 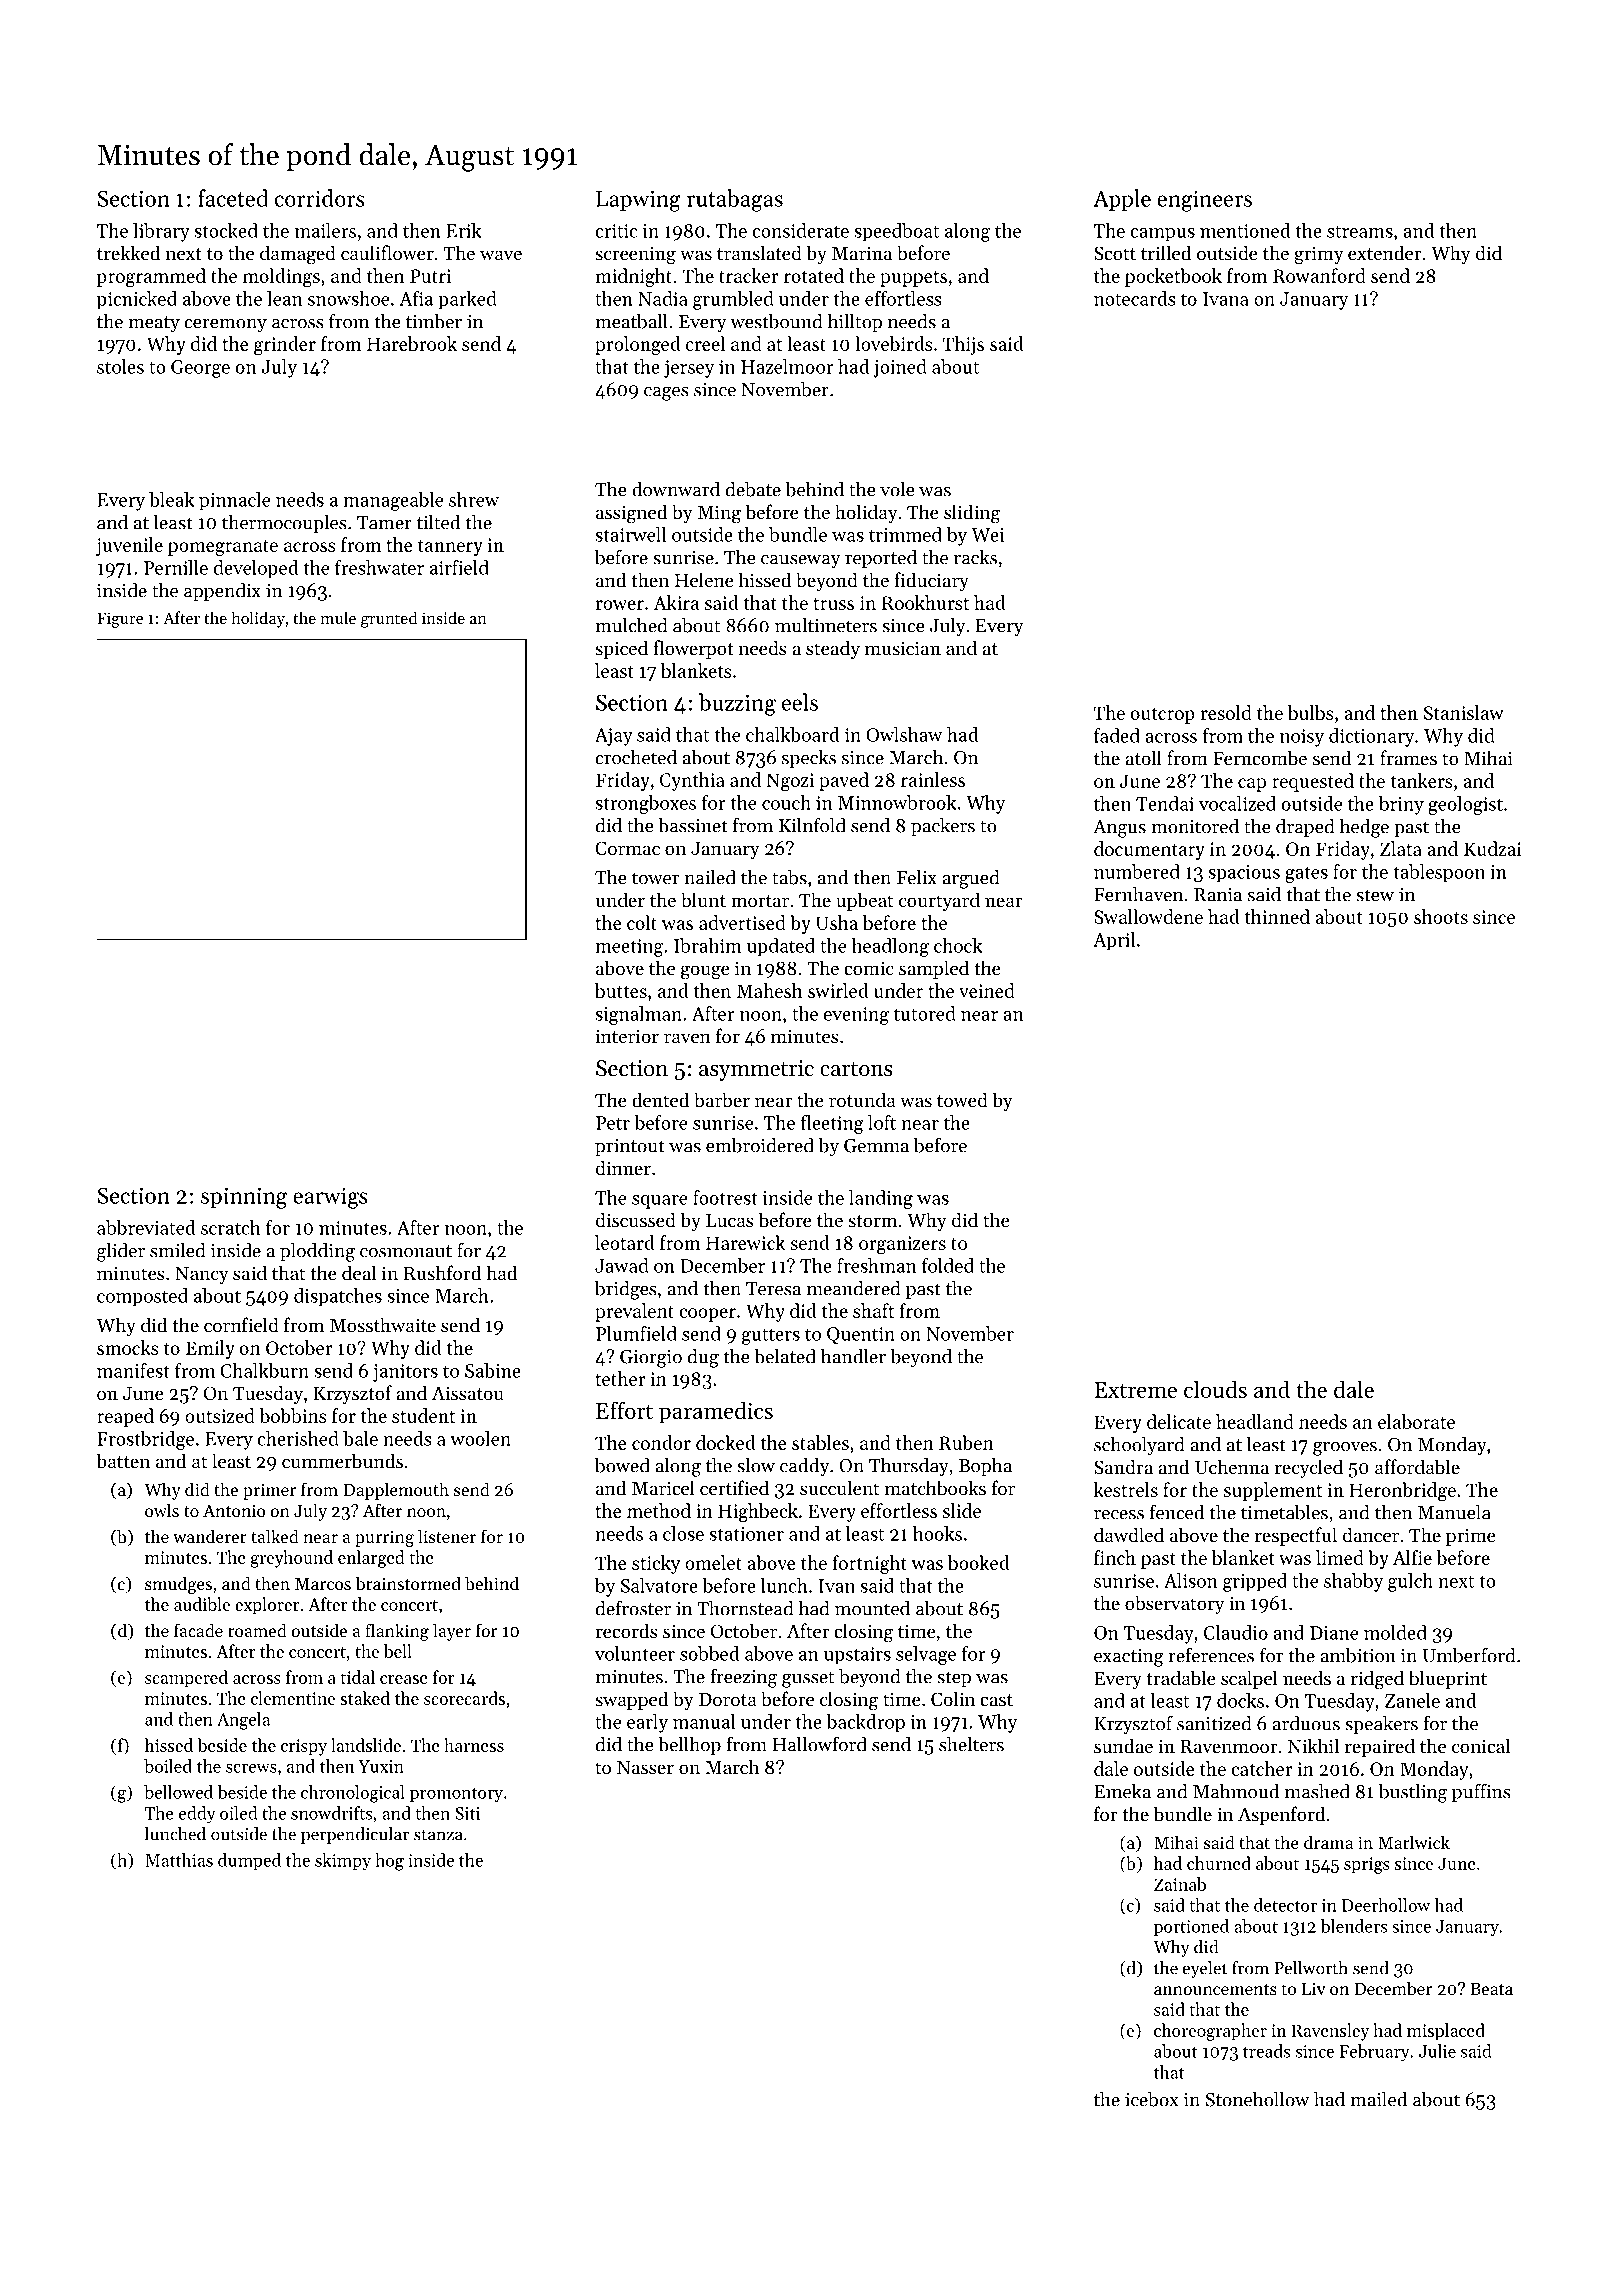 I want to click on notecards, so click(x=1135, y=298).
